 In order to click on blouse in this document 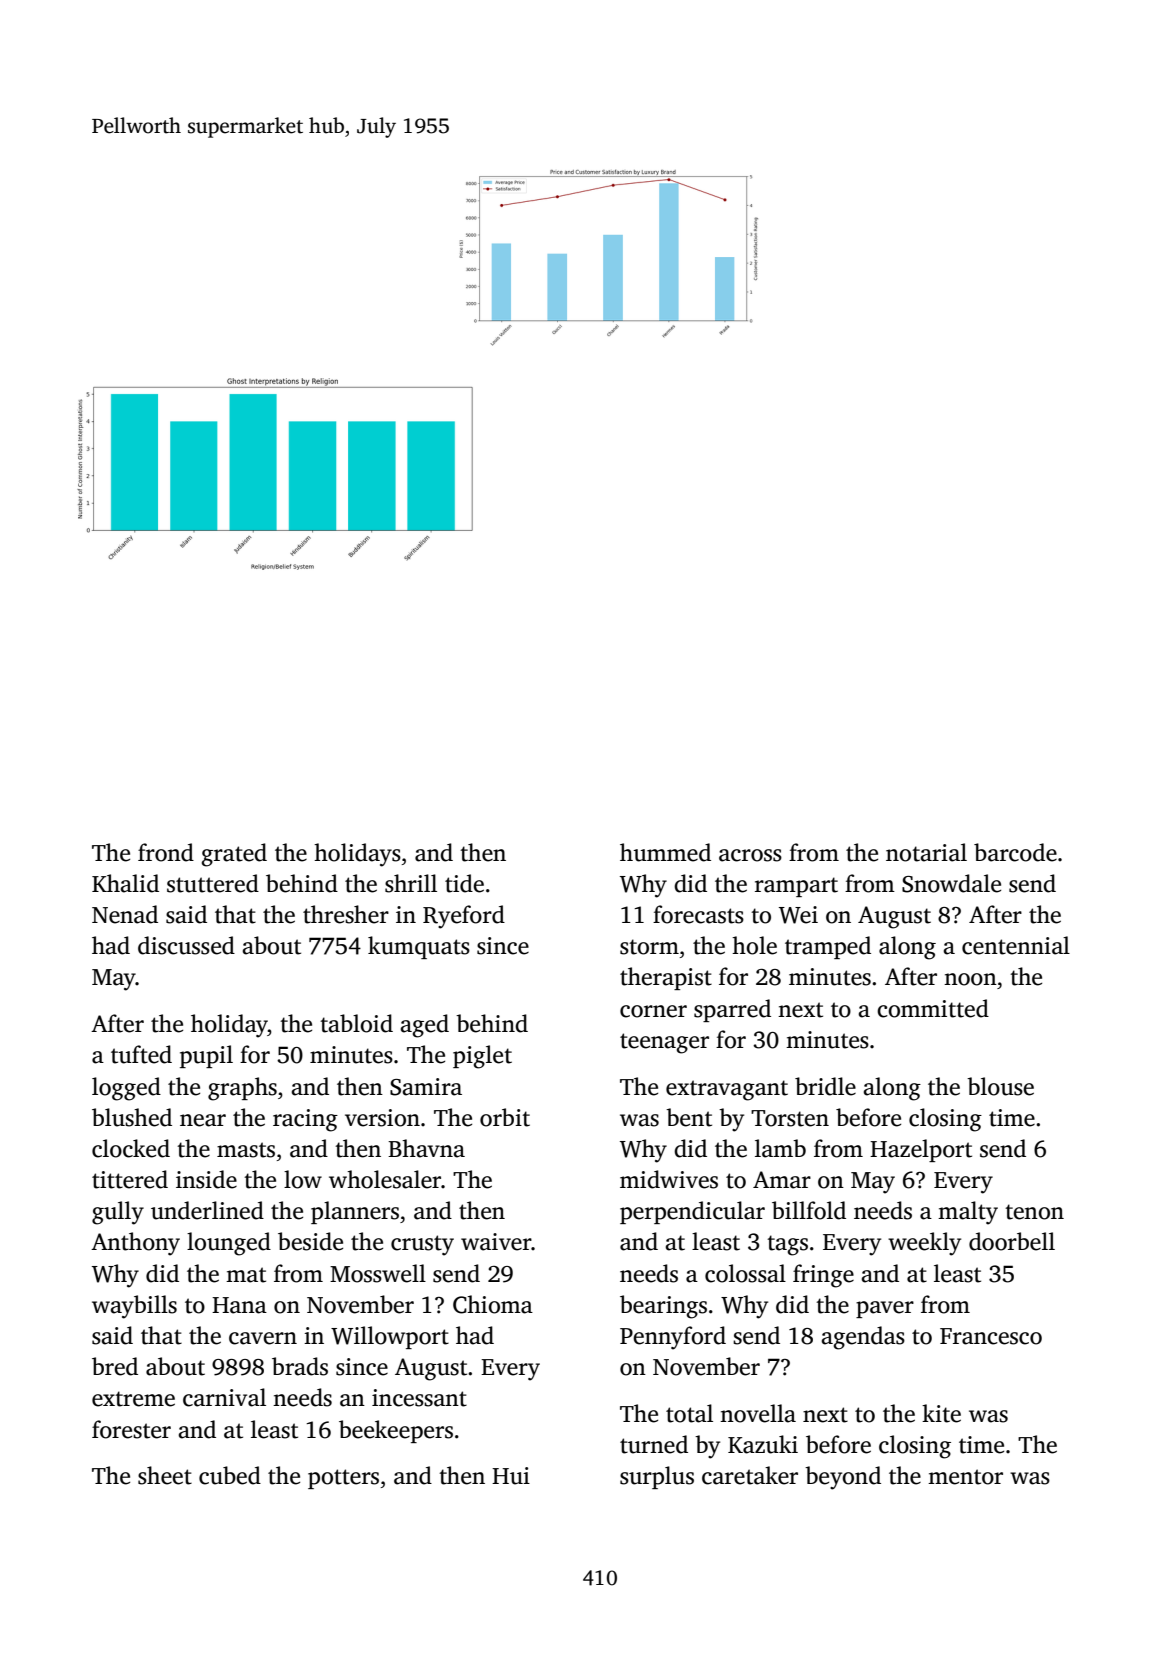, I will do `click(1000, 1086)`.
